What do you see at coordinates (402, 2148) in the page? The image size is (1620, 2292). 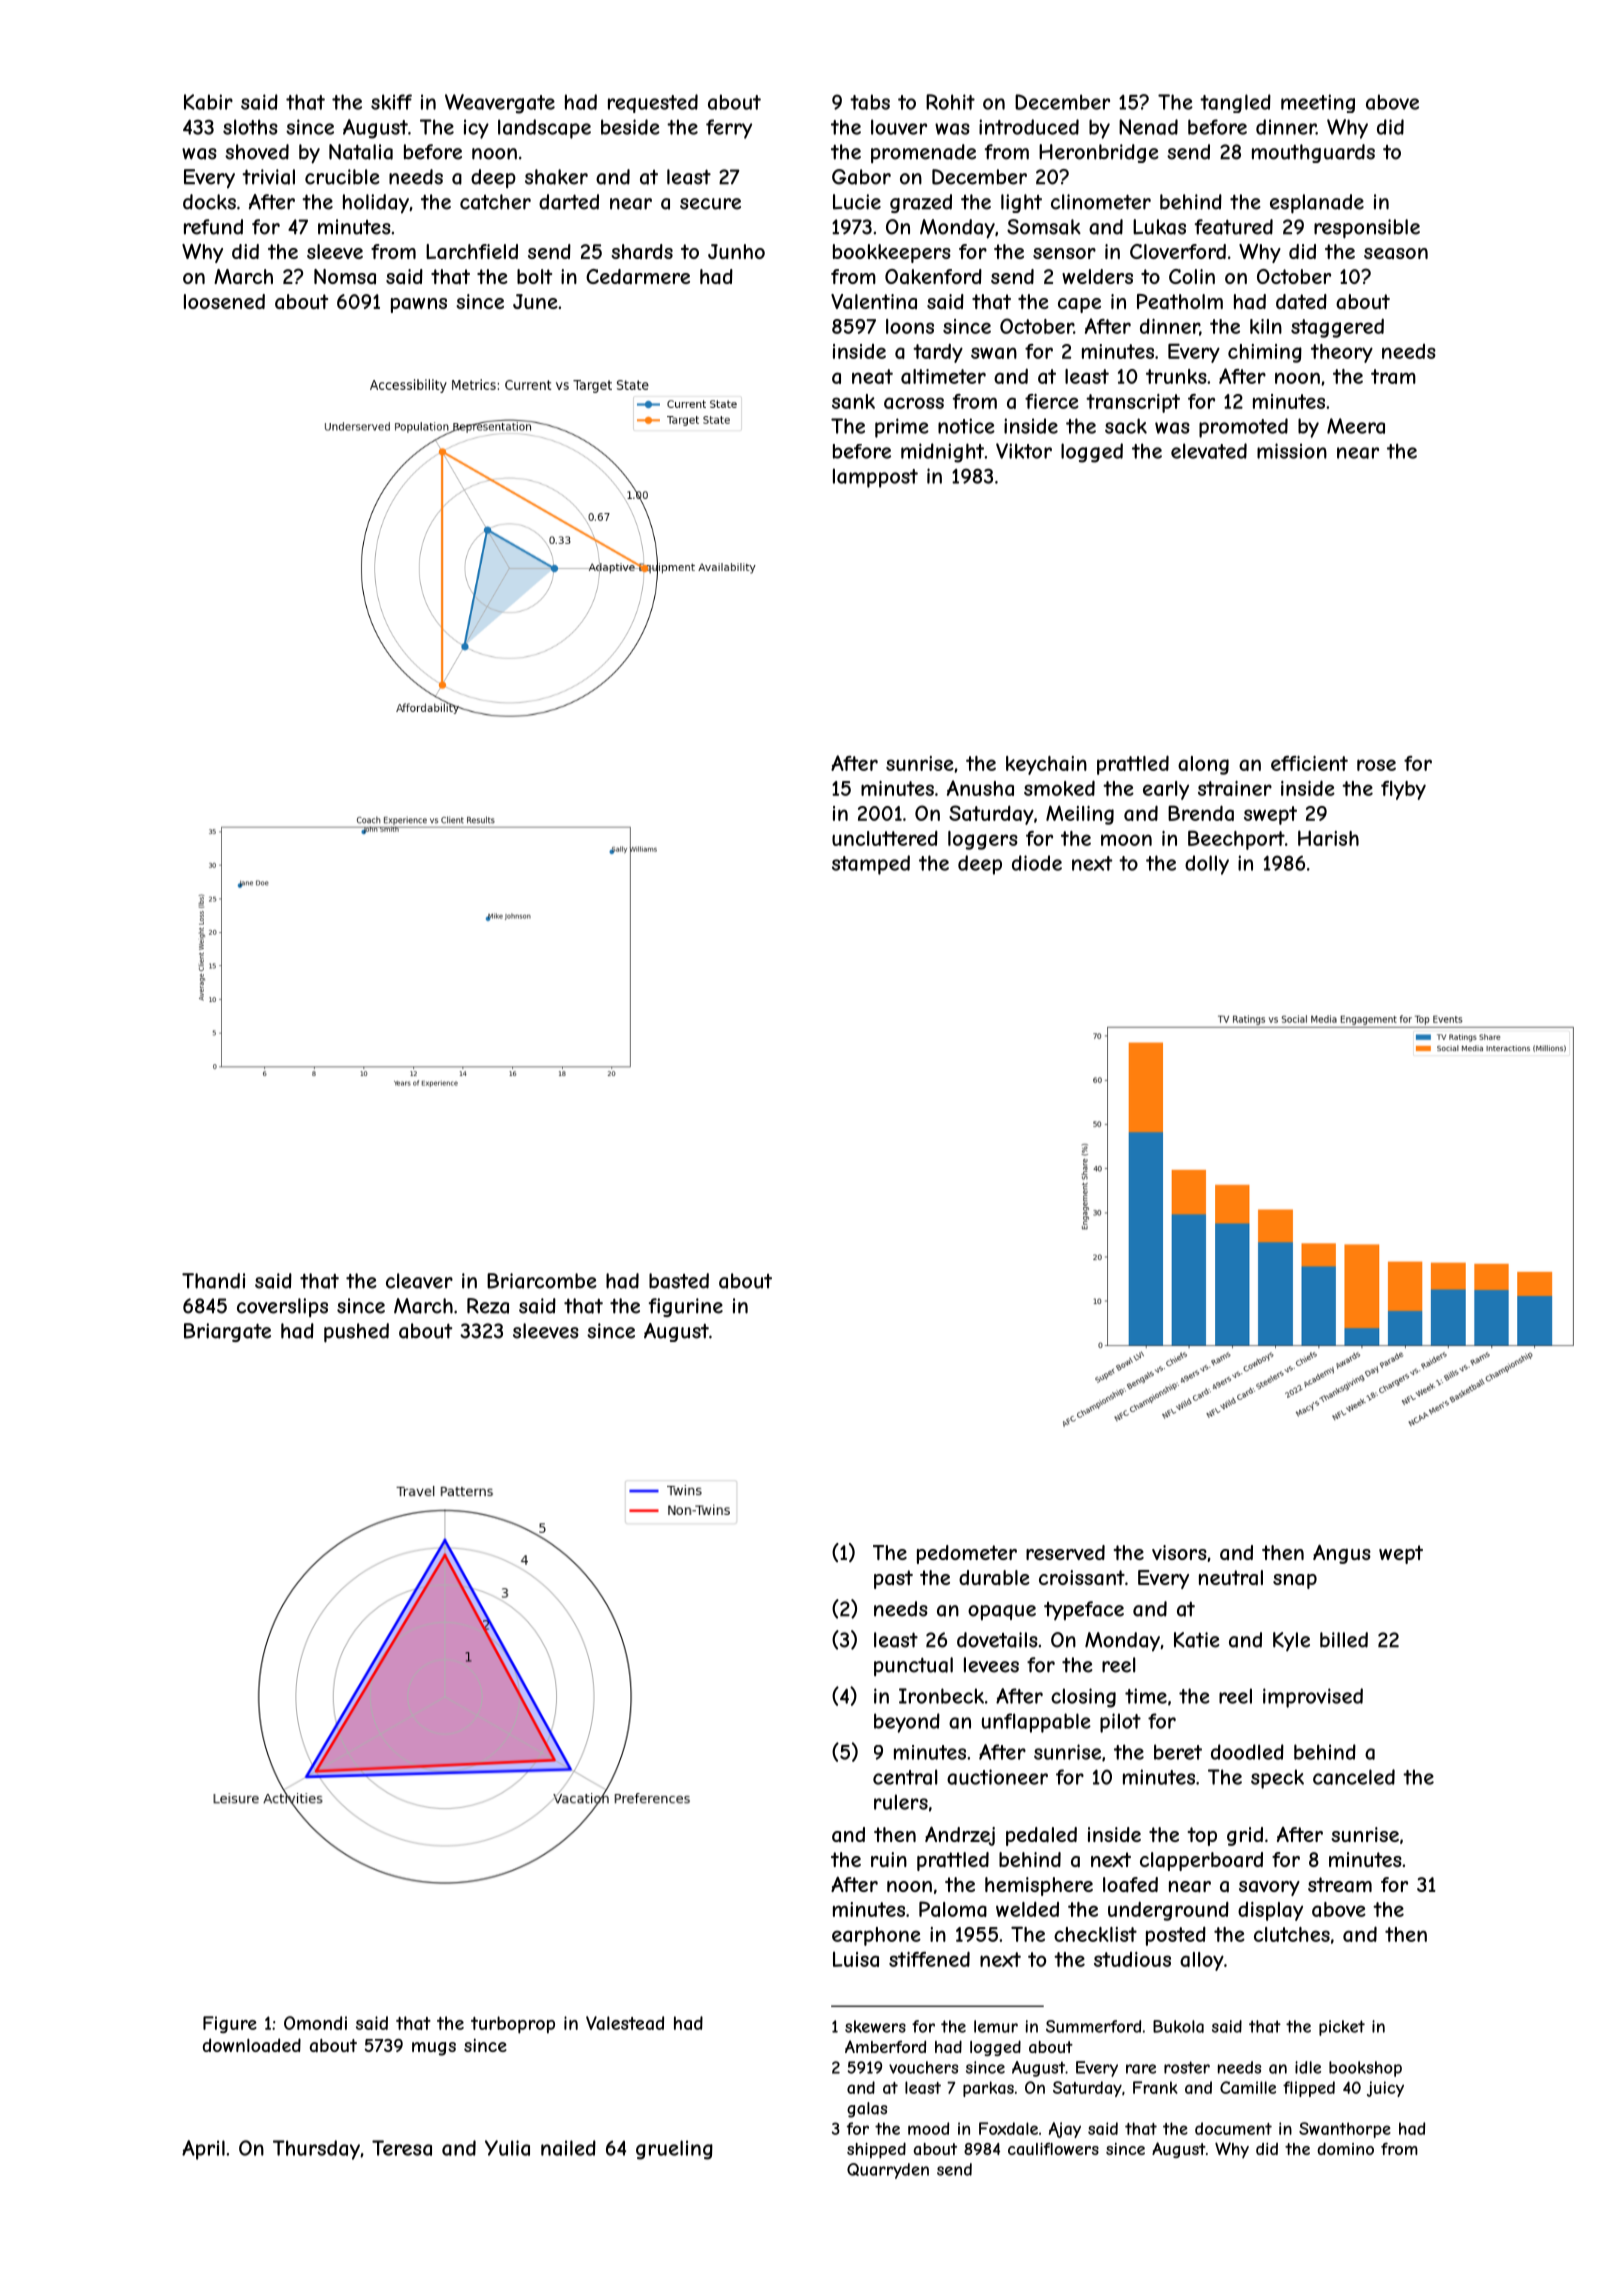 I see `Teresa` at bounding box center [402, 2148].
